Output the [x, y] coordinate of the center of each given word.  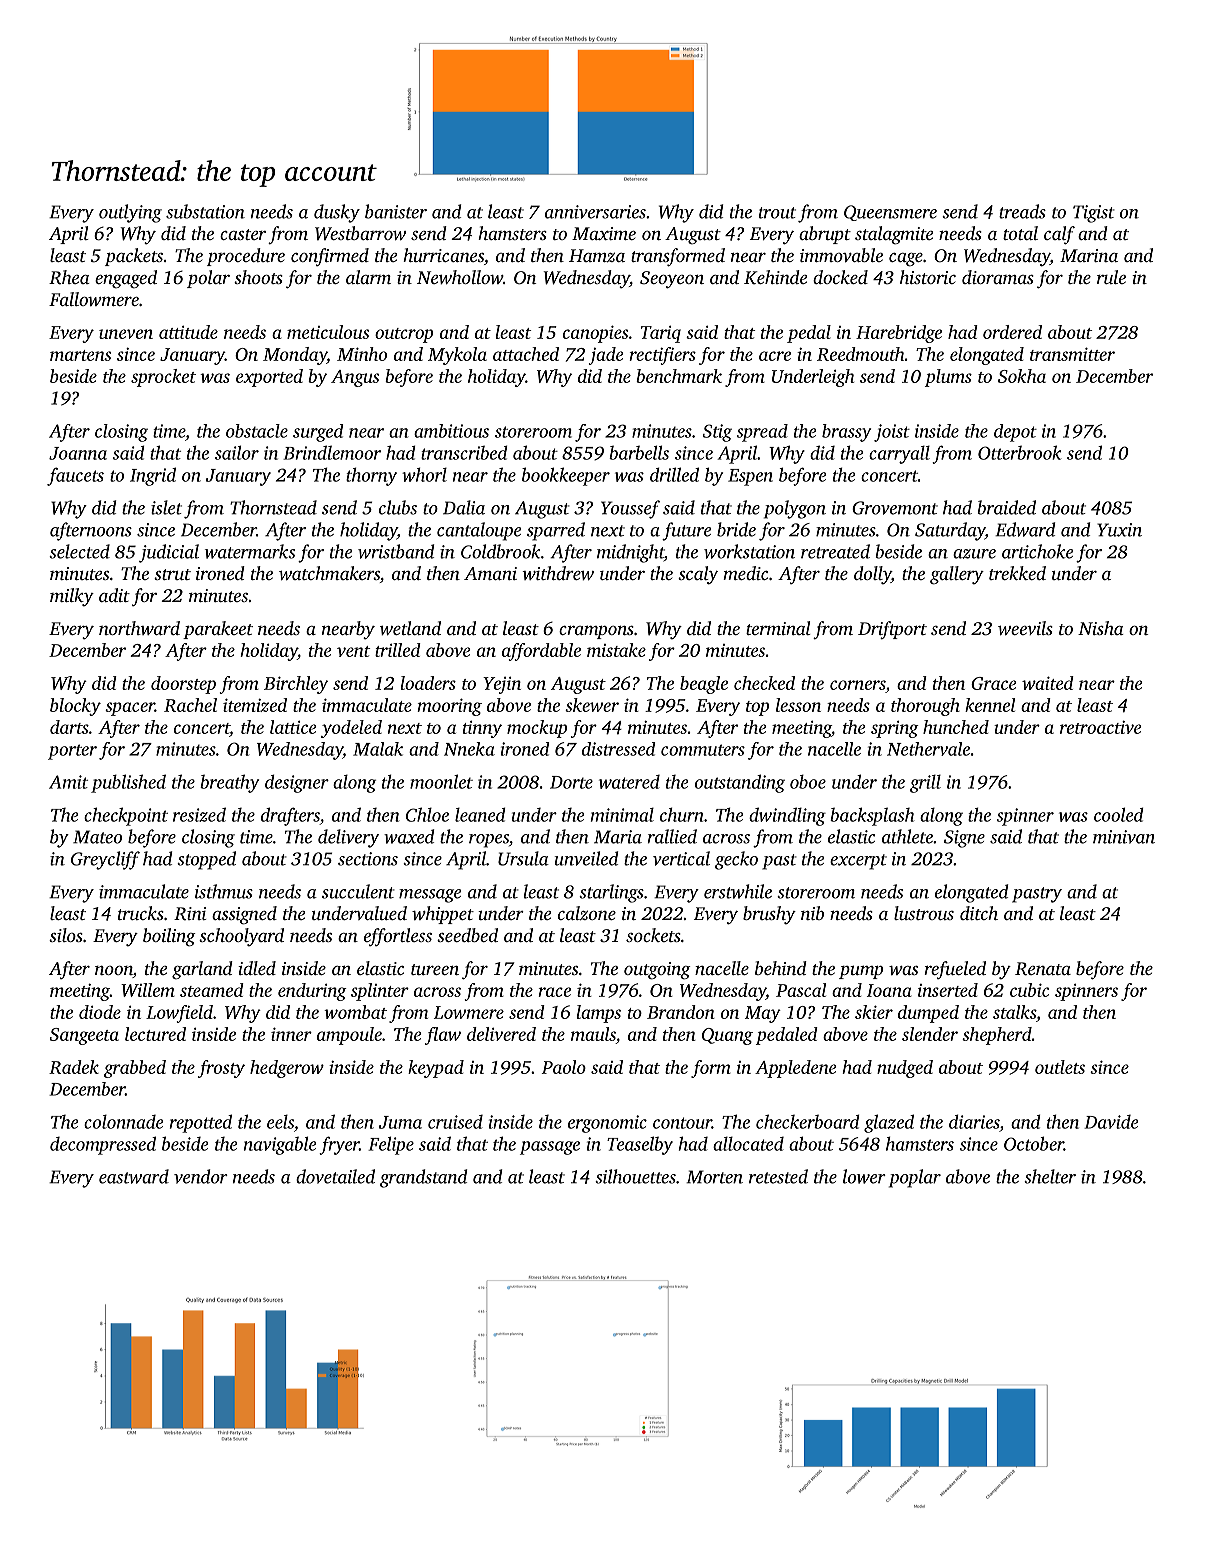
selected [79, 551]
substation [205, 211]
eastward [134, 1176]
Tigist [1094, 214]
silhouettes [635, 1176]
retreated [835, 551]
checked [764, 683]
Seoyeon [672, 280]
